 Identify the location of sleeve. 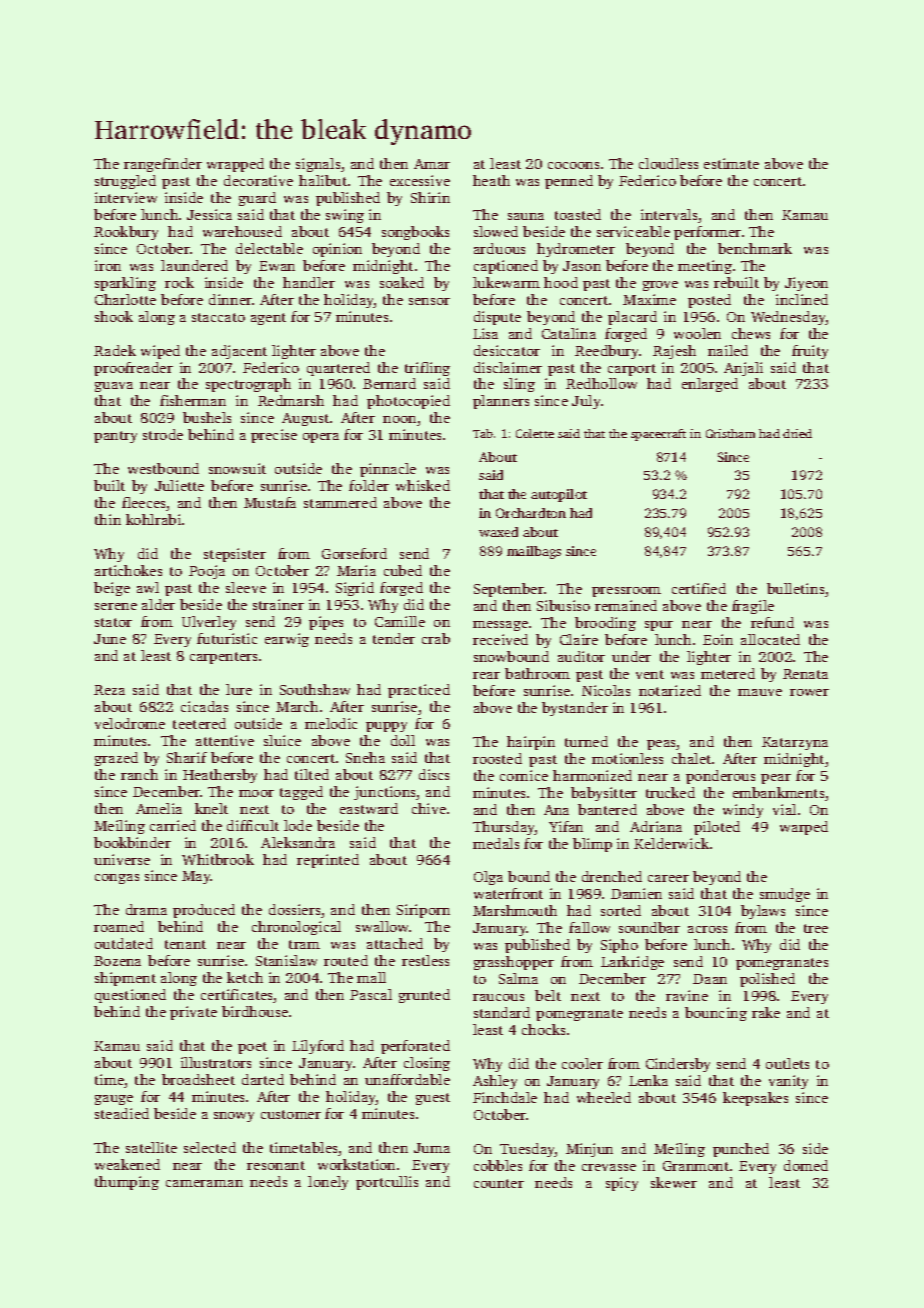
(246, 587).
